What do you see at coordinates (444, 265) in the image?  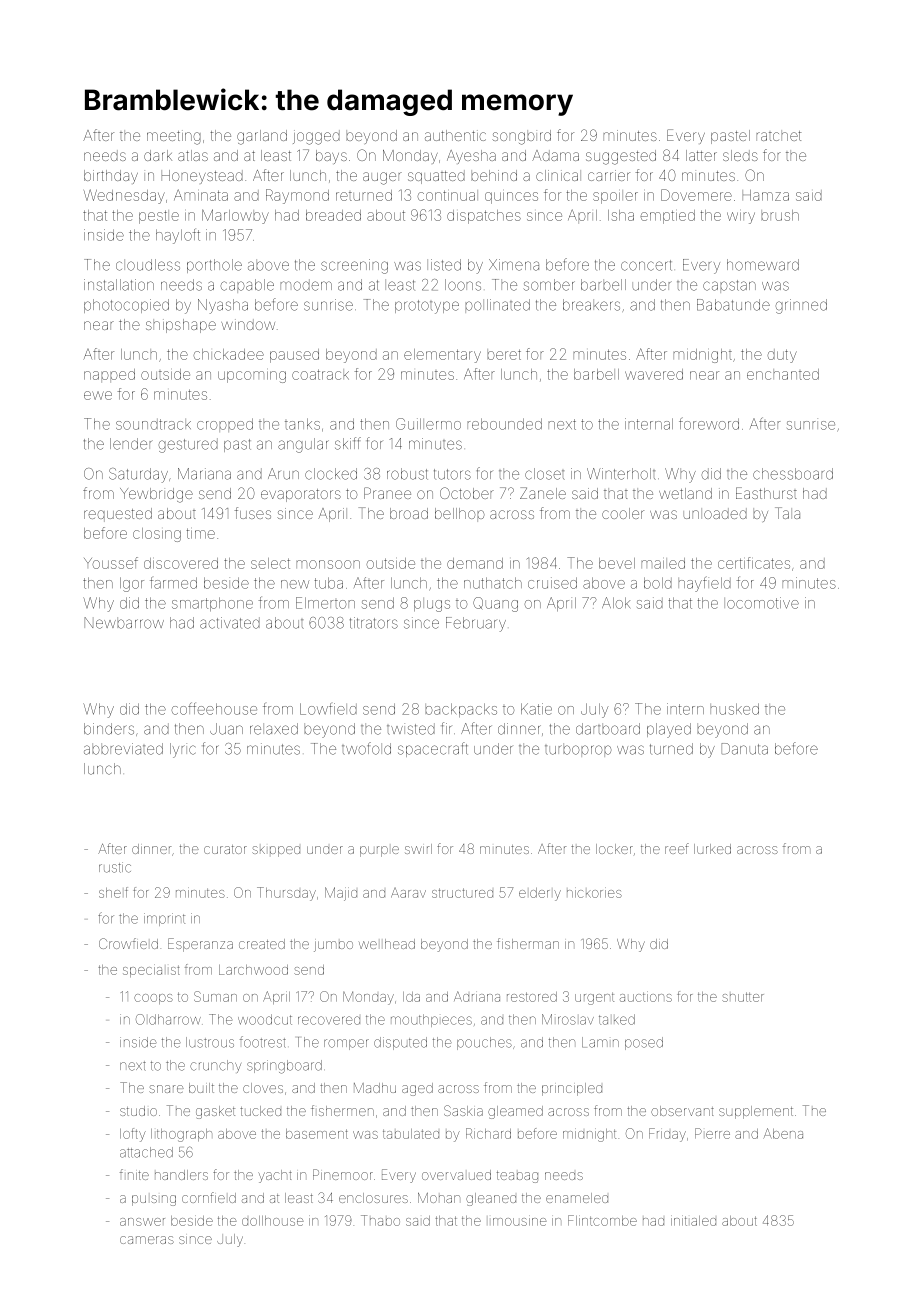 I see `listed` at bounding box center [444, 265].
